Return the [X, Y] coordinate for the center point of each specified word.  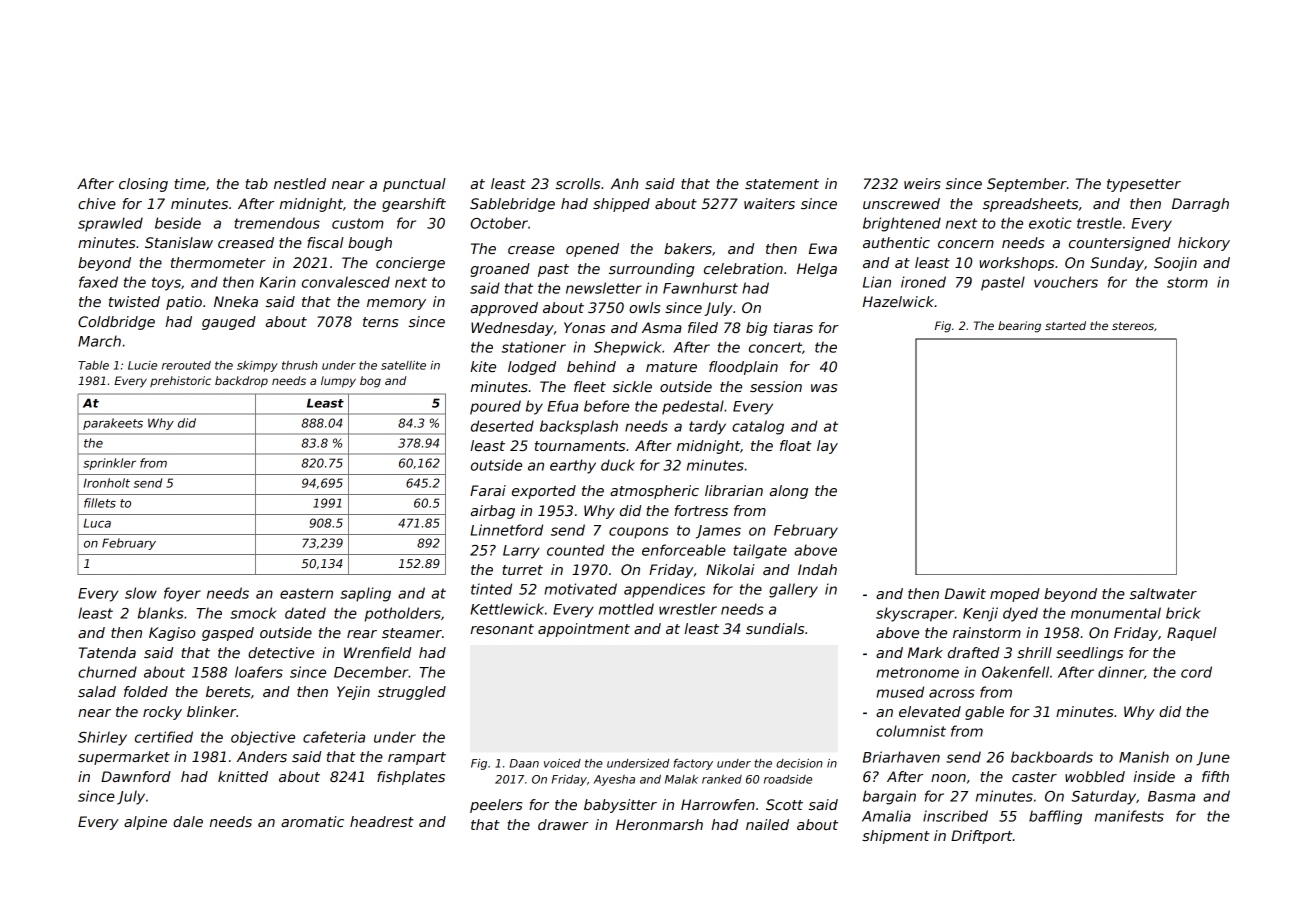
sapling [365, 594]
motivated [580, 589]
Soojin [1175, 264]
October [499, 223]
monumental [1116, 613]
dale [188, 821]
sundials [775, 628]
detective [281, 652]
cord [1196, 672]
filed [703, 327]
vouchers [1066, 282]
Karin [278, 282]
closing [143, 185]
